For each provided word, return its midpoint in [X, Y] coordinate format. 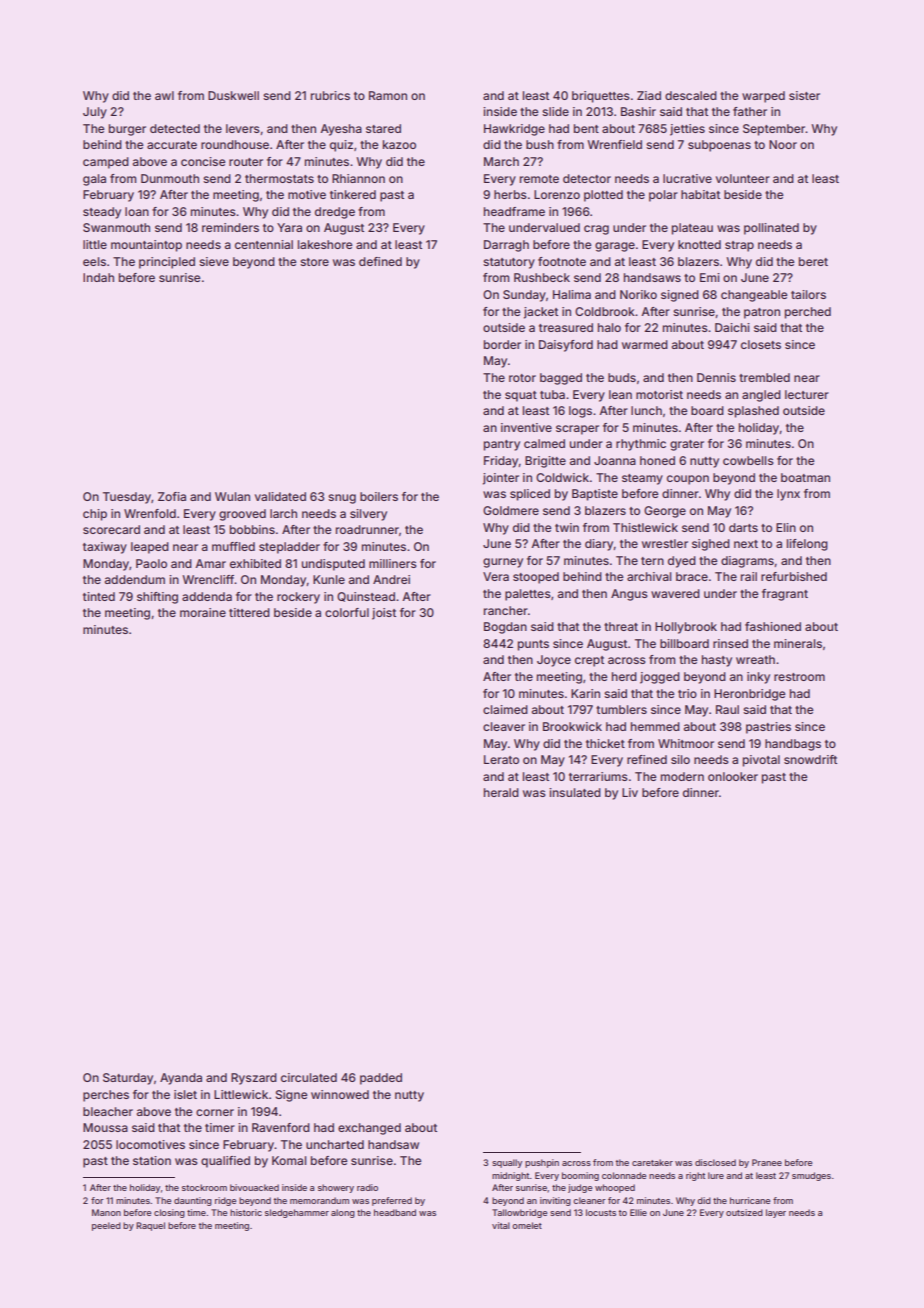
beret [813, 261]
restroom [799, 677]
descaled [691, 95]
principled [167, 263]
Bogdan [505, 628]
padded [381, 1079]
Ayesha [341, 130]
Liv [630, 792]
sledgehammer [297, 1213]
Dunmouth [170, 178]
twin [567, 527]
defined [380, 261]
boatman [805, 477]
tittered [249, 612]
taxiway [105, 548]
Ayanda [181, 1079]
